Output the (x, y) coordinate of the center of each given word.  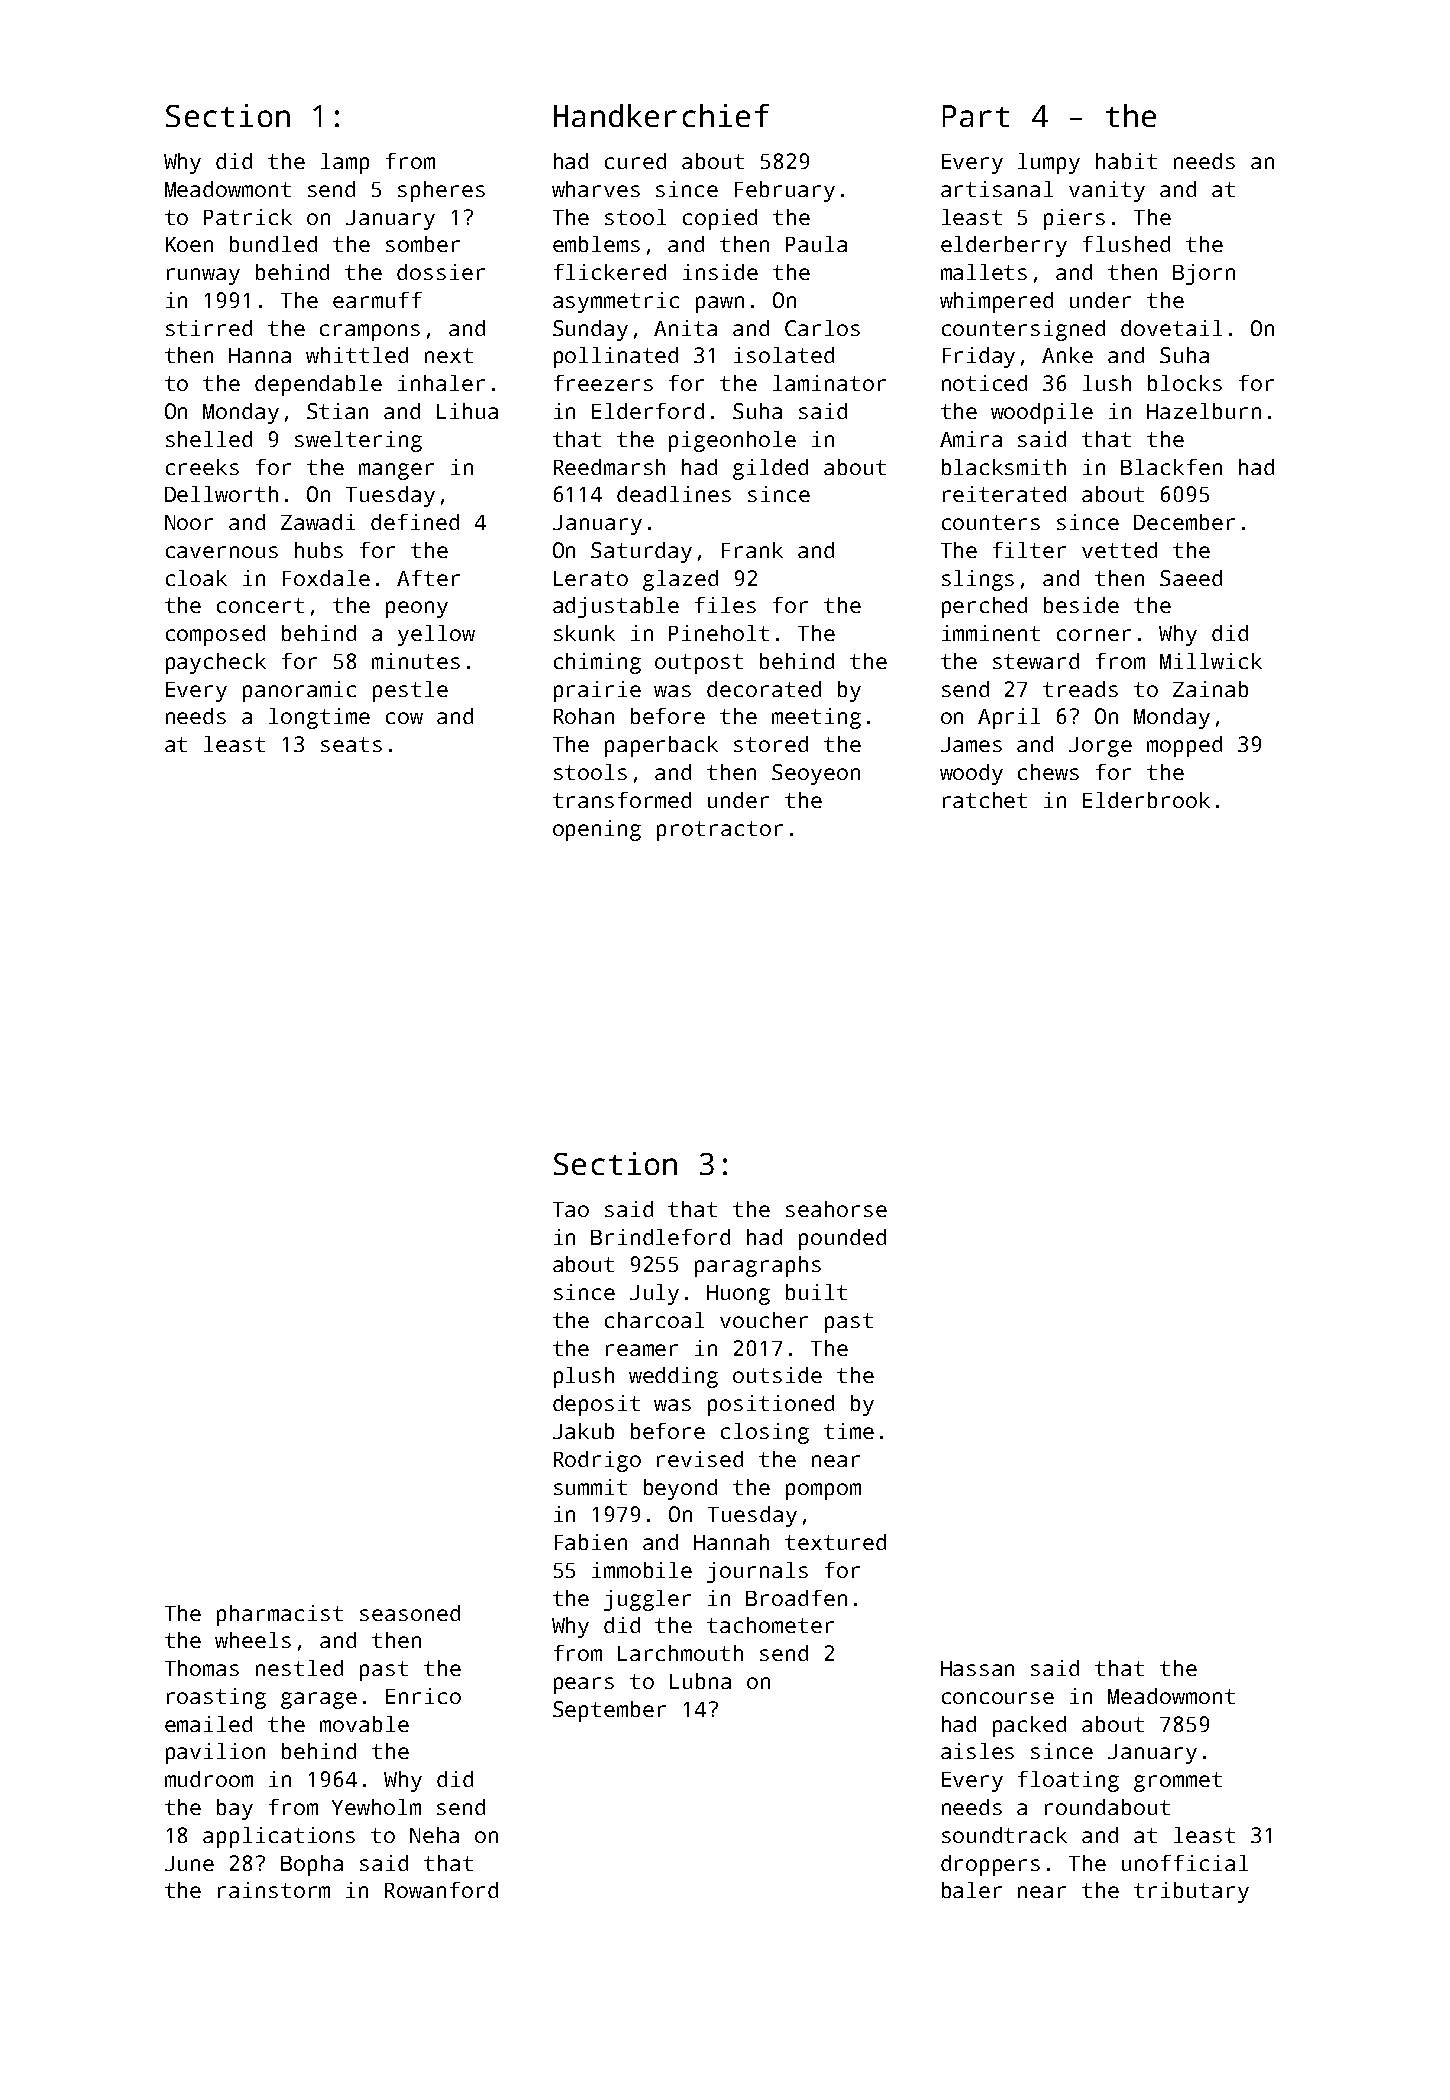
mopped (1184, 746)
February (785, 191)
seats (351, 744)
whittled (357, 355)
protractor (720, 831)
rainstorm (274, 1890)
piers (1074, 219)
